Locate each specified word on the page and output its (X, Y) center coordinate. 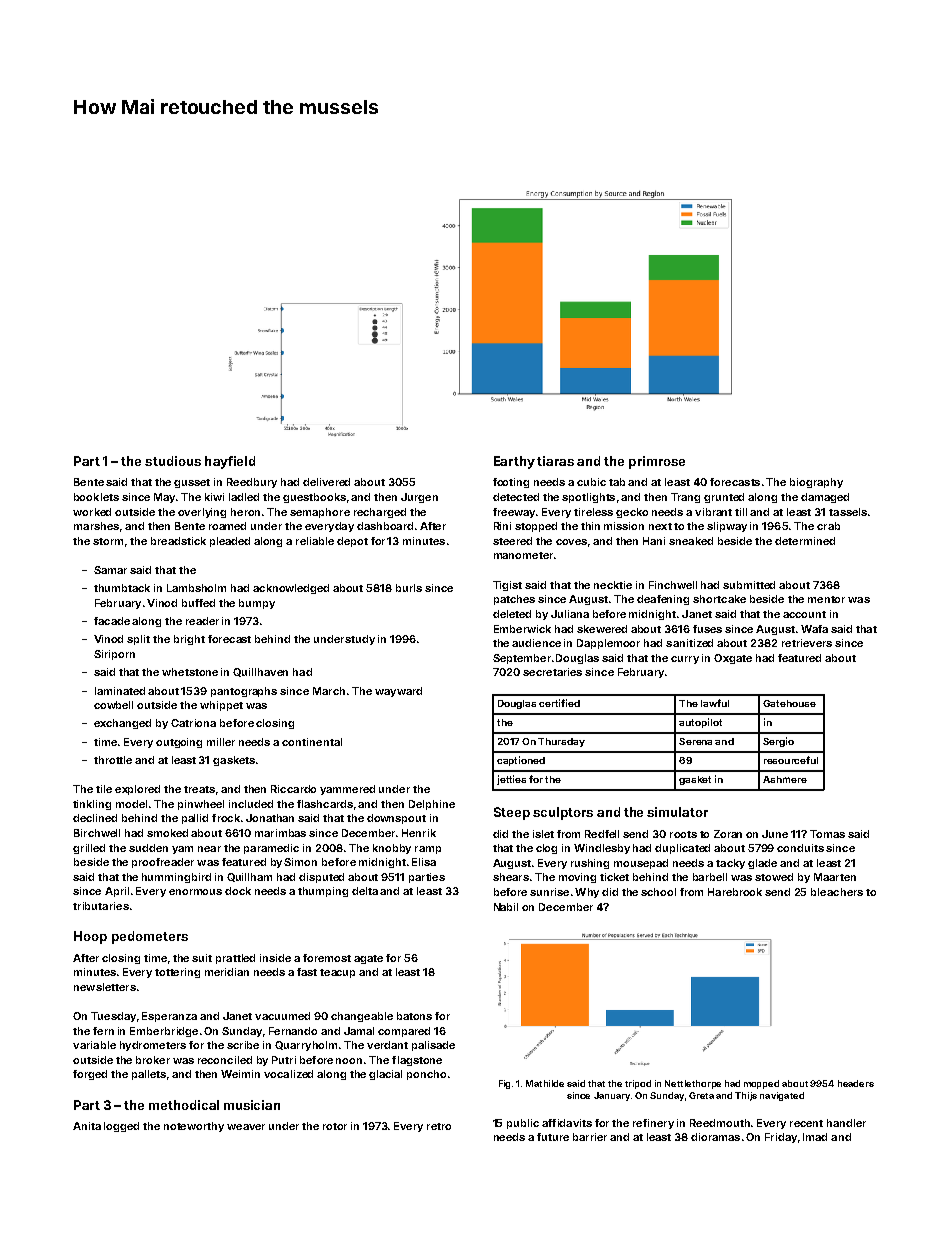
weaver (246, 1127)
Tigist (507, 586)
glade (762, 864)
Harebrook (735, 892)
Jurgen (419, 498)
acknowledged (291, 589)
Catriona (193, 723)
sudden (148, 848)
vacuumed (282, 1016)
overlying (202, 513)
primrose (657, 462)
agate (368, 959)
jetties (511, 780)
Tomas (827, 834)
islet (543, 834)
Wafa (814, 629)
